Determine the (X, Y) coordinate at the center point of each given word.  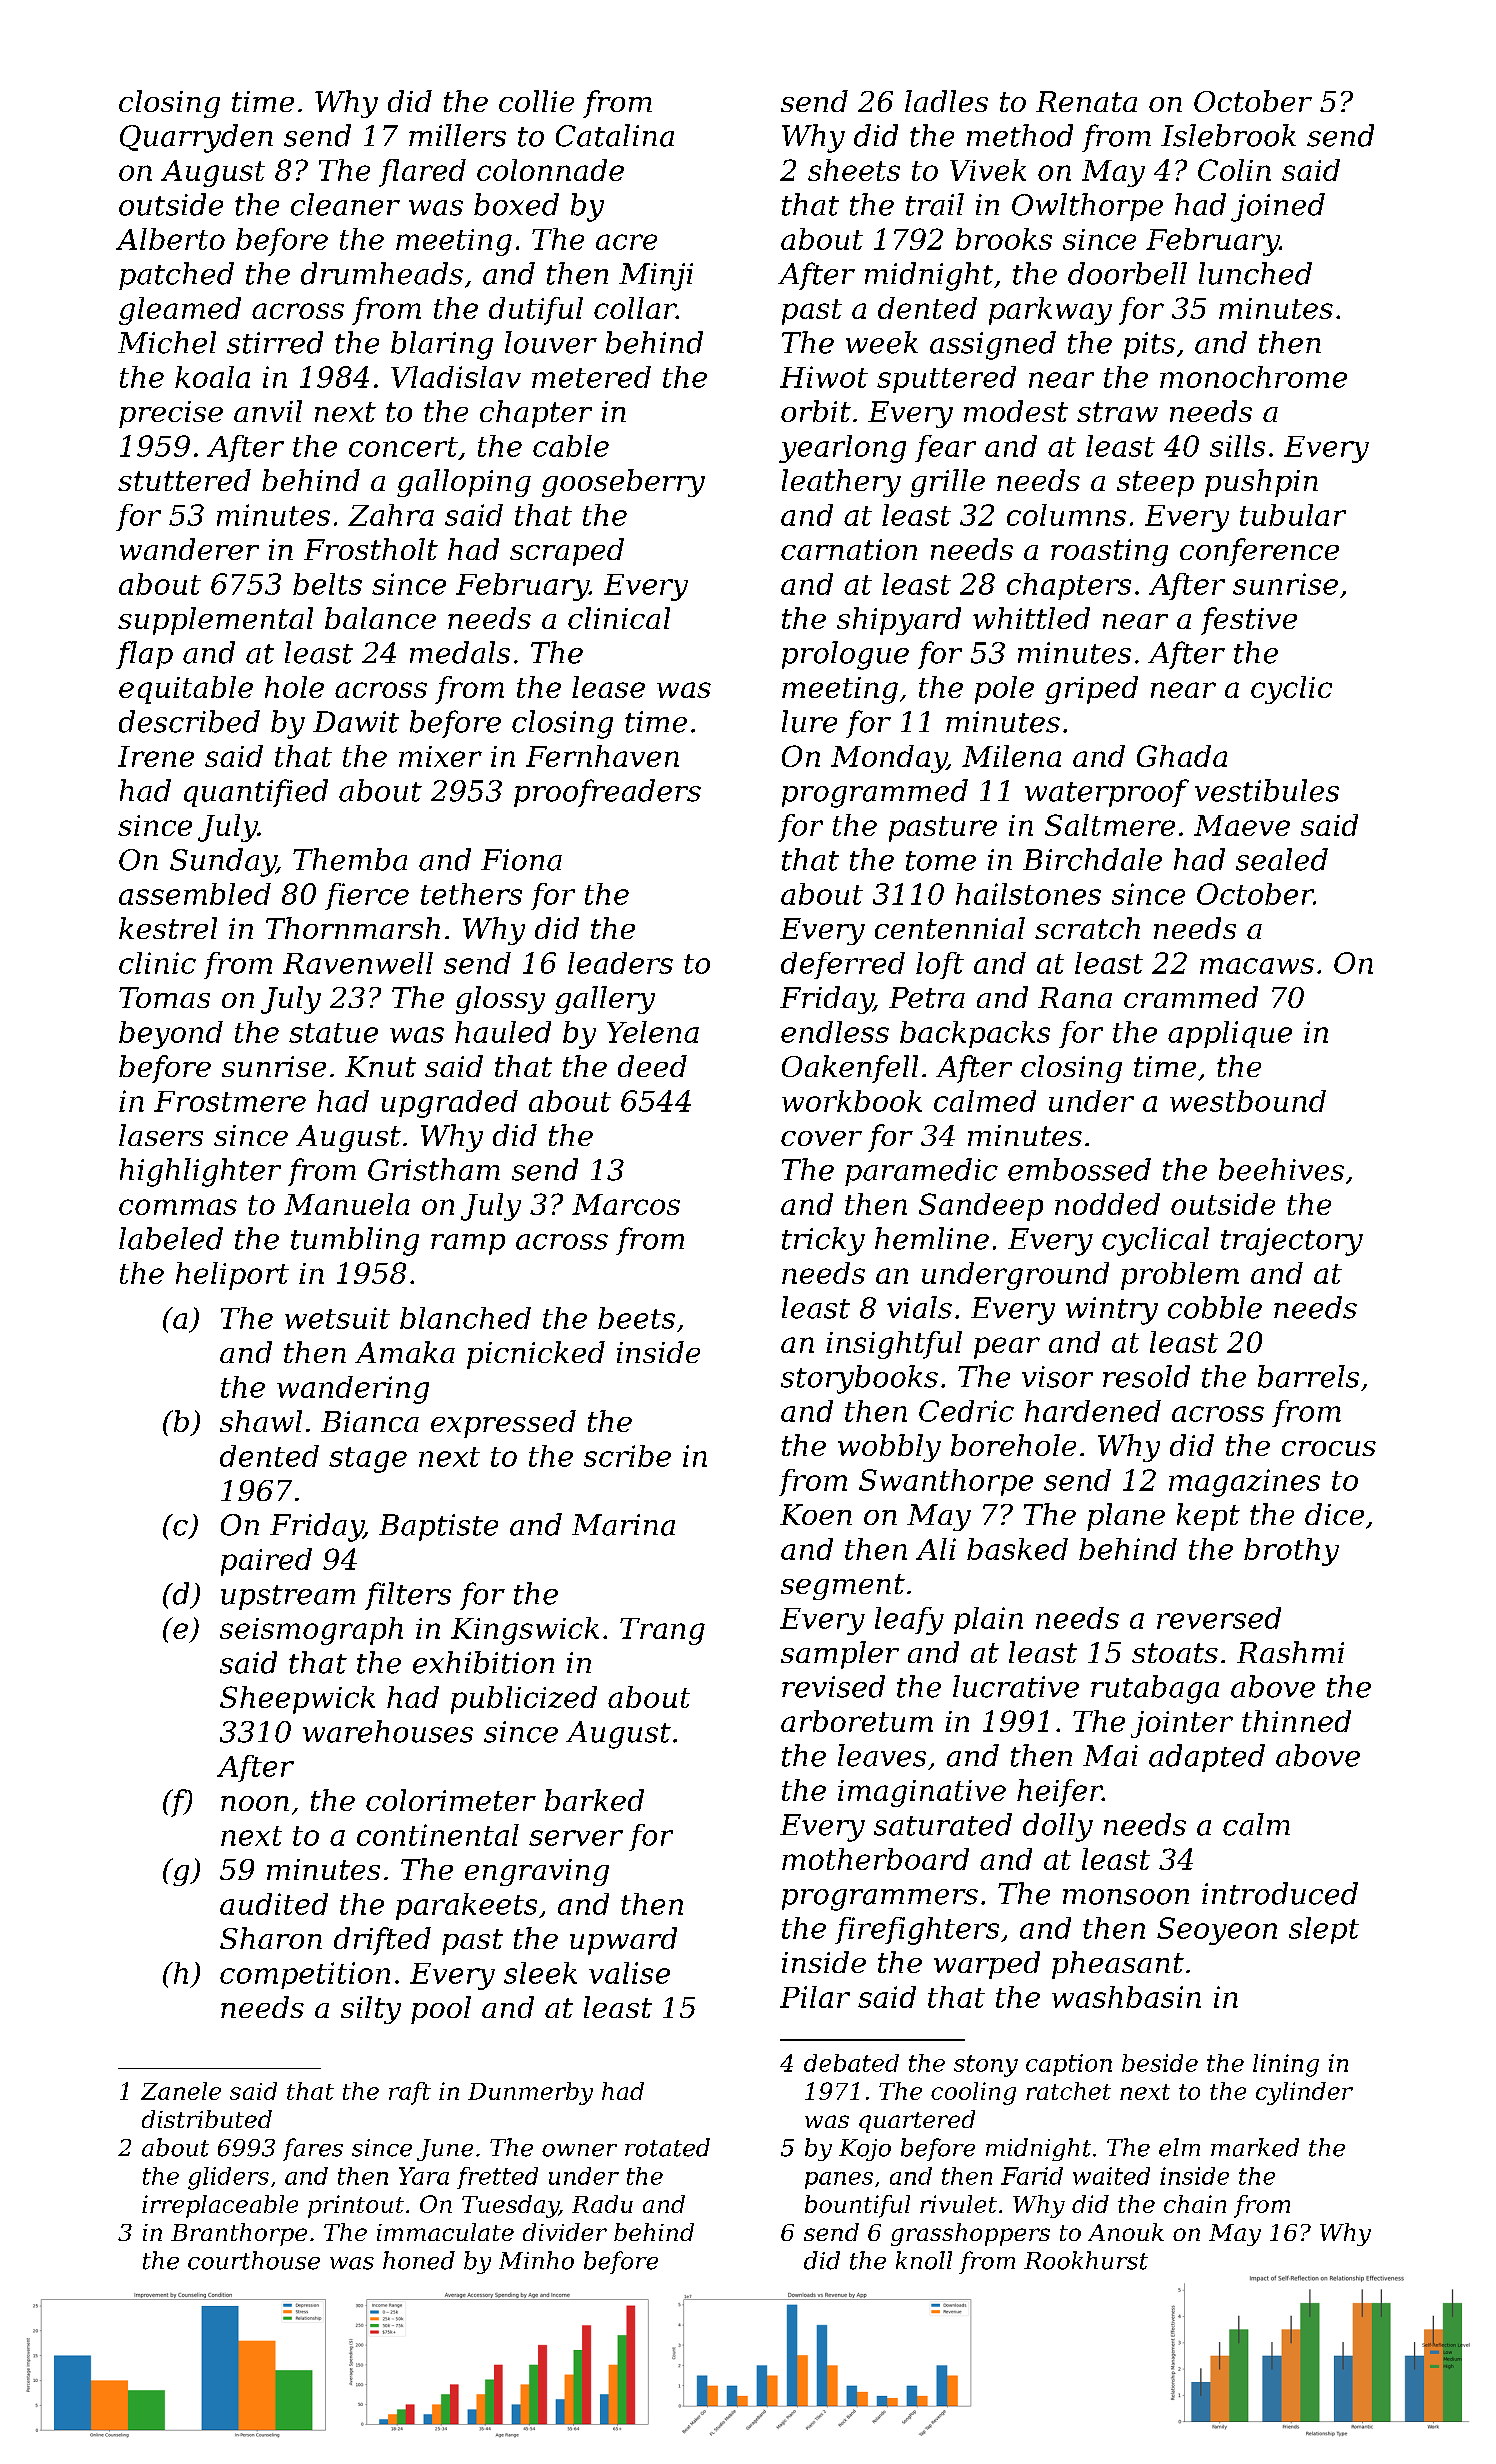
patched (176, 276)
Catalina (615, 135)
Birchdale (1092, 859)
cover (821, 1138)
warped (987, 1965)
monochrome (1253, 377)
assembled (195, 894)
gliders (228, 2178)
